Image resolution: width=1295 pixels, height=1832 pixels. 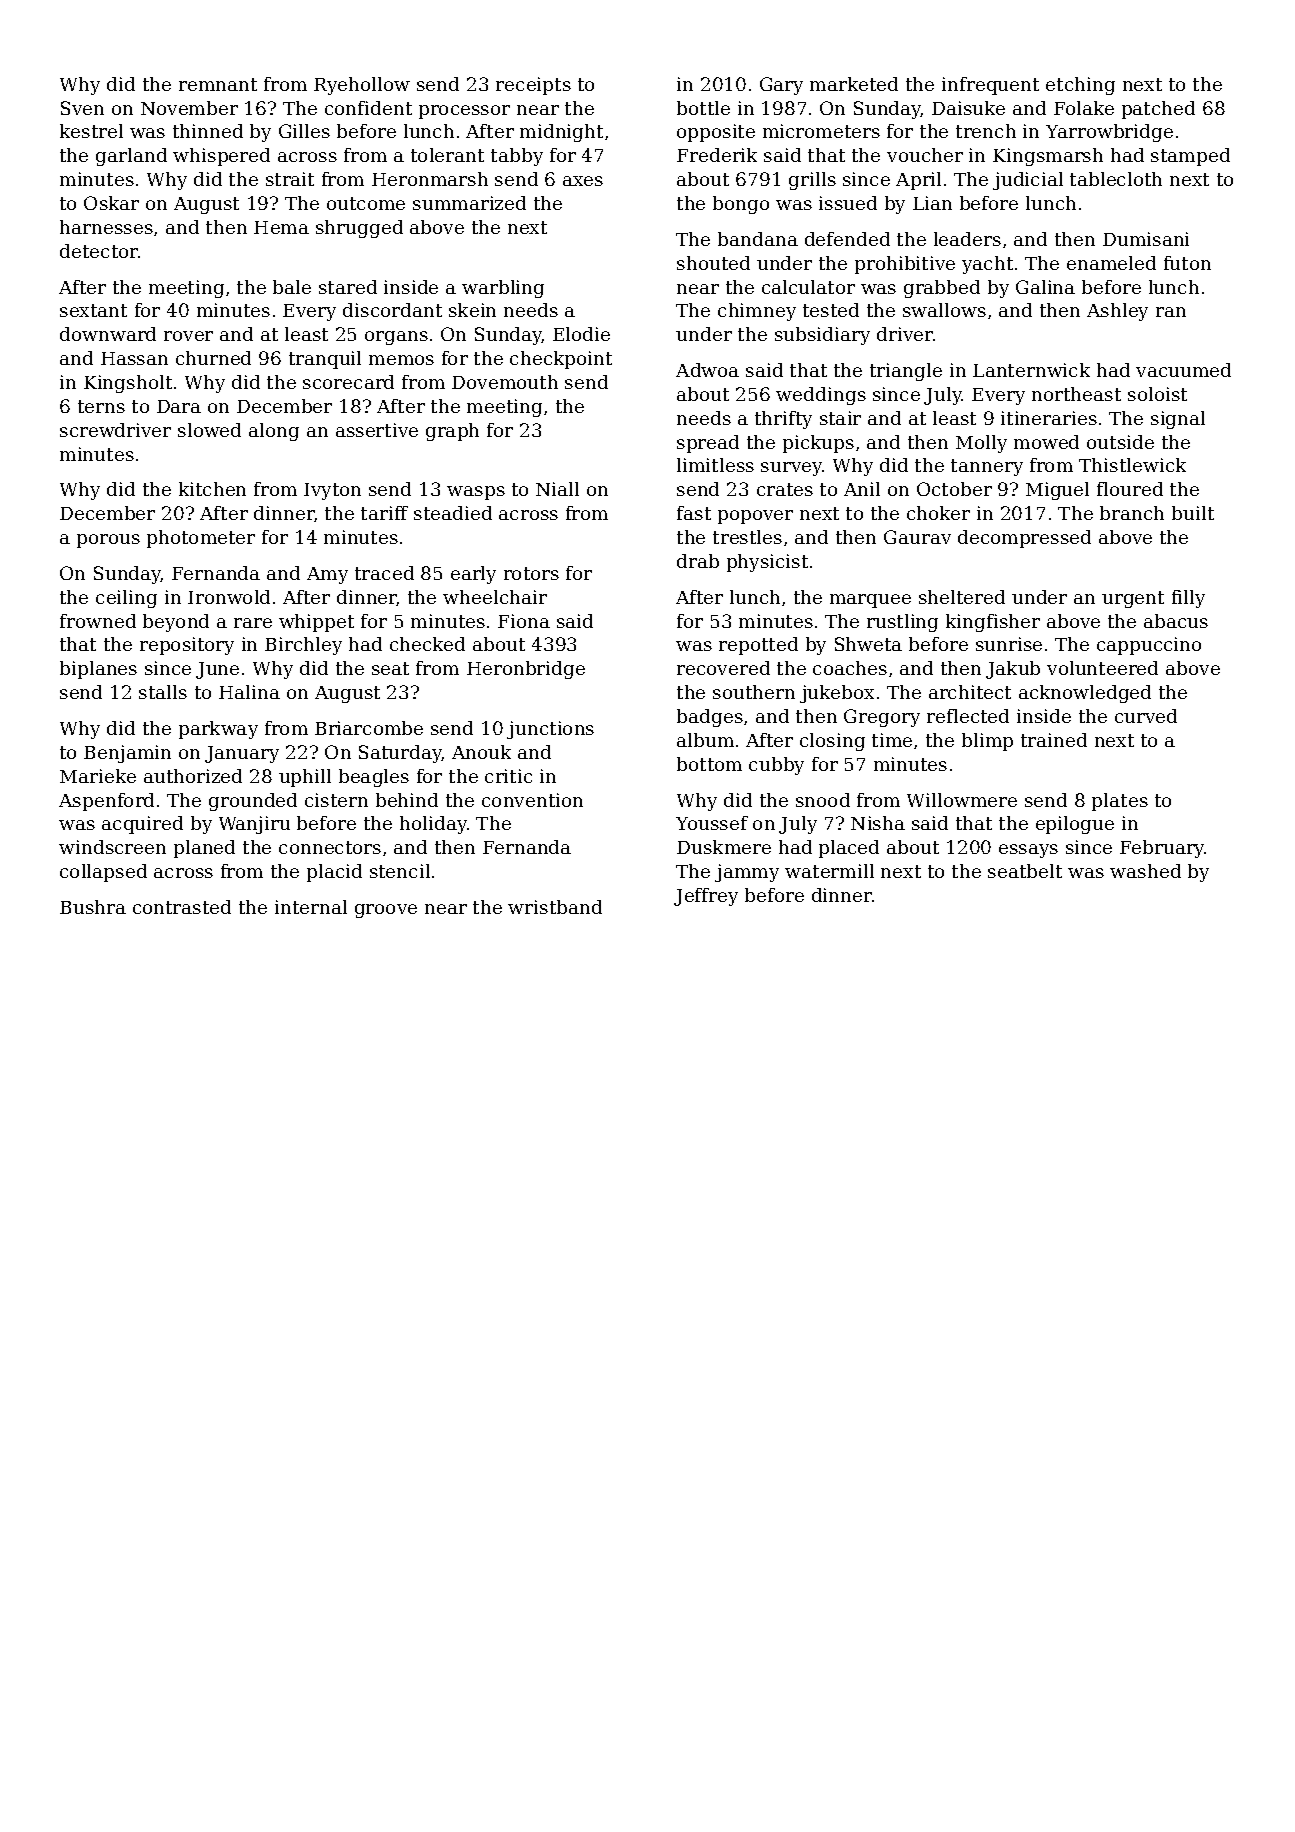 I want to click on photometer, so click(x=201, y=539).
